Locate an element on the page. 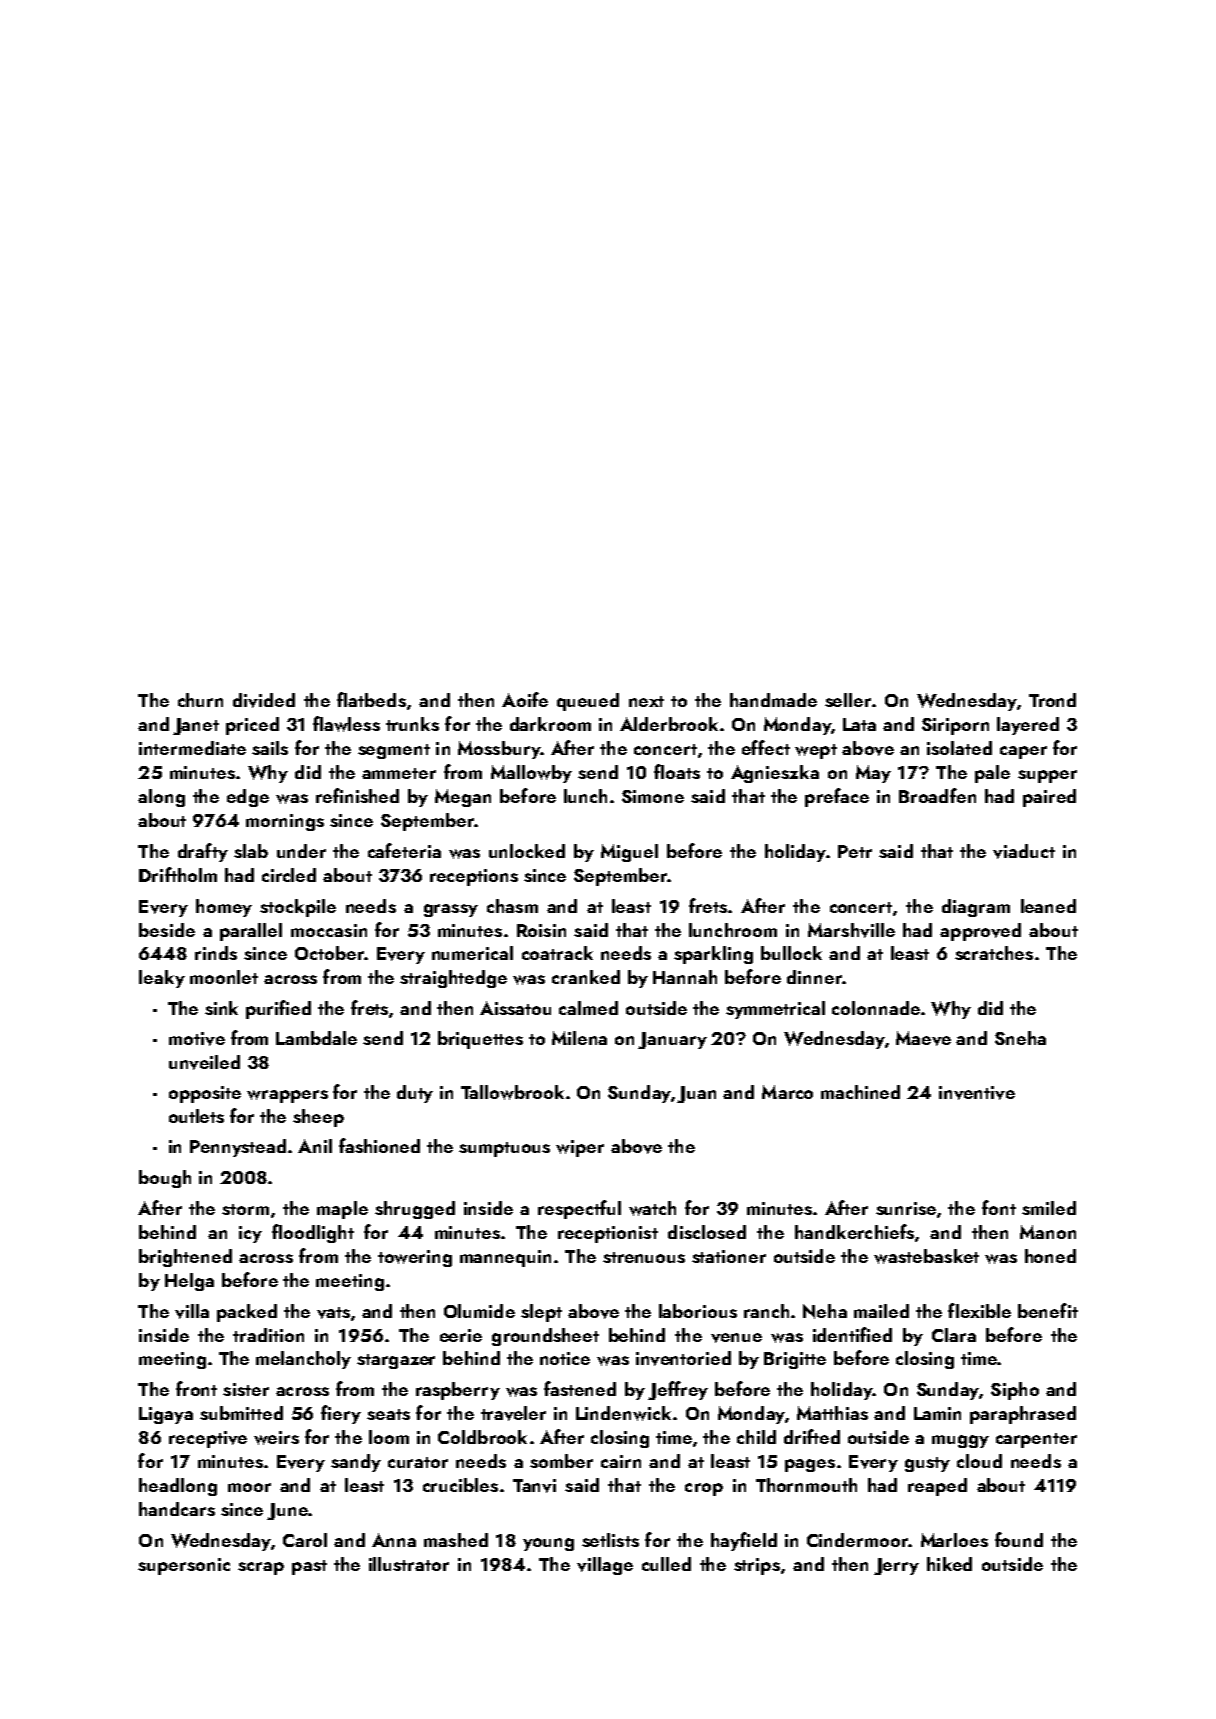 Image resolution: width=1216 pixels, height=1719 pixels. Simone is located at coordinates (653, 796).
